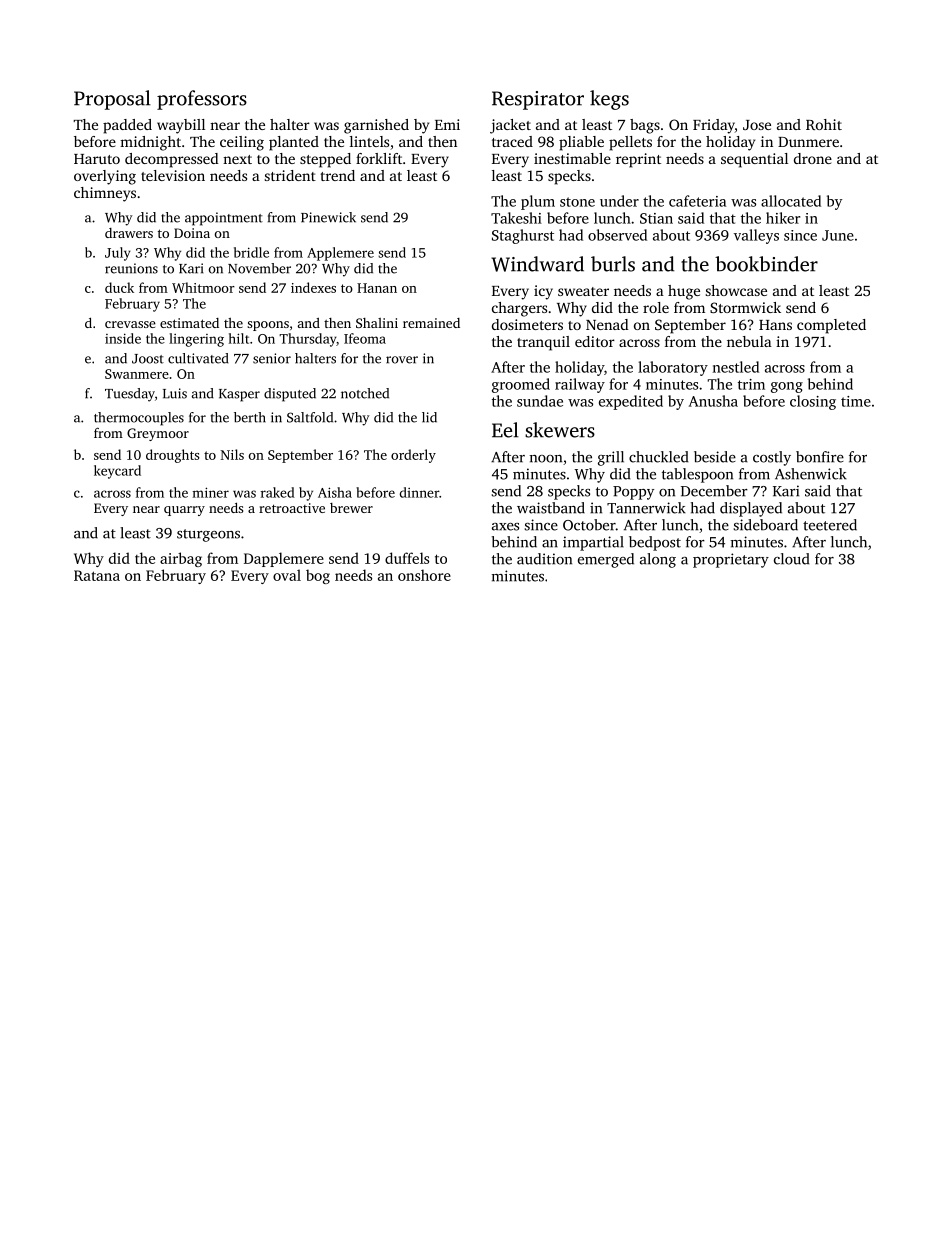  I want to click on Stormwick, so click(745, 307).
